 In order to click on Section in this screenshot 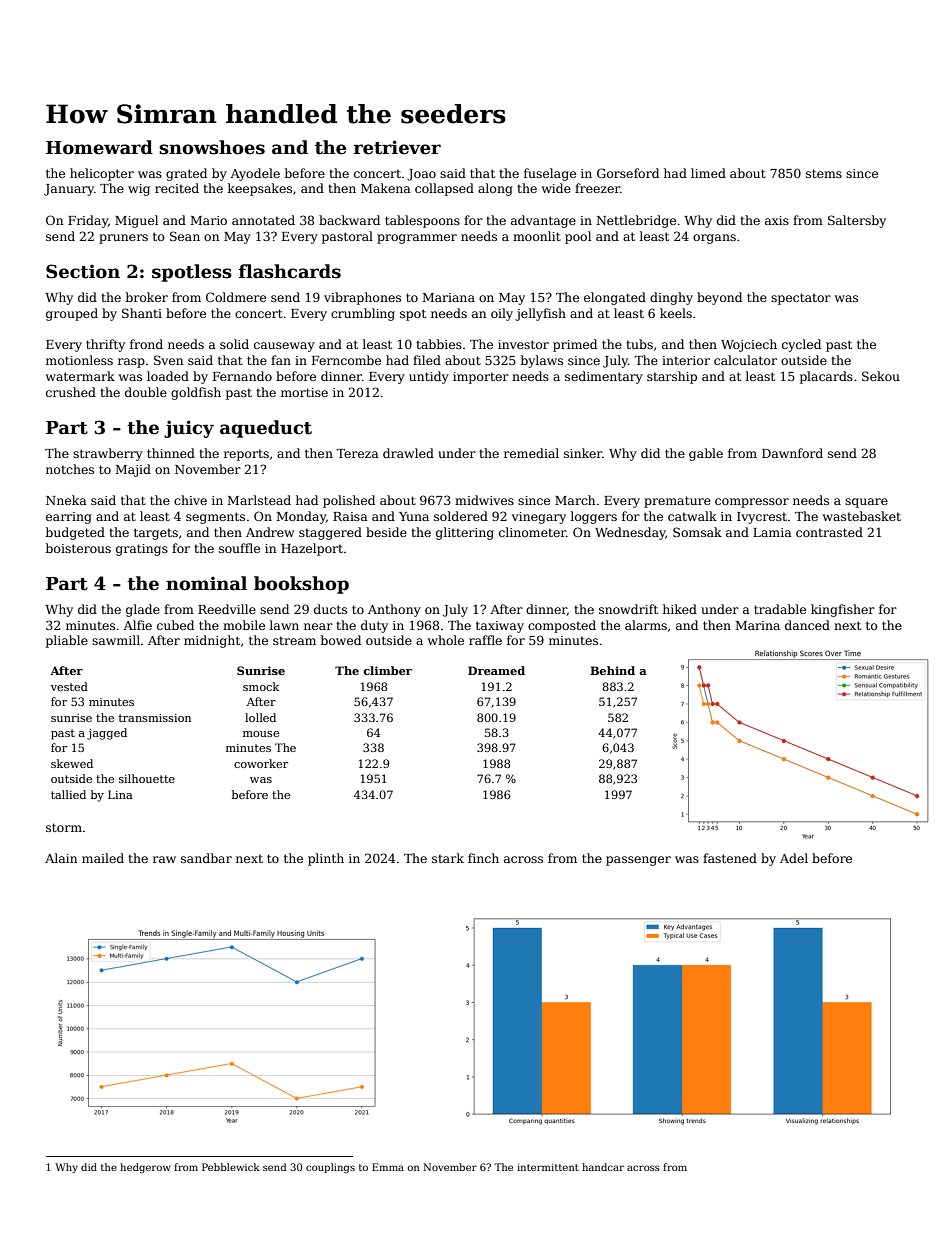, I will do `click(83, 271)`.
